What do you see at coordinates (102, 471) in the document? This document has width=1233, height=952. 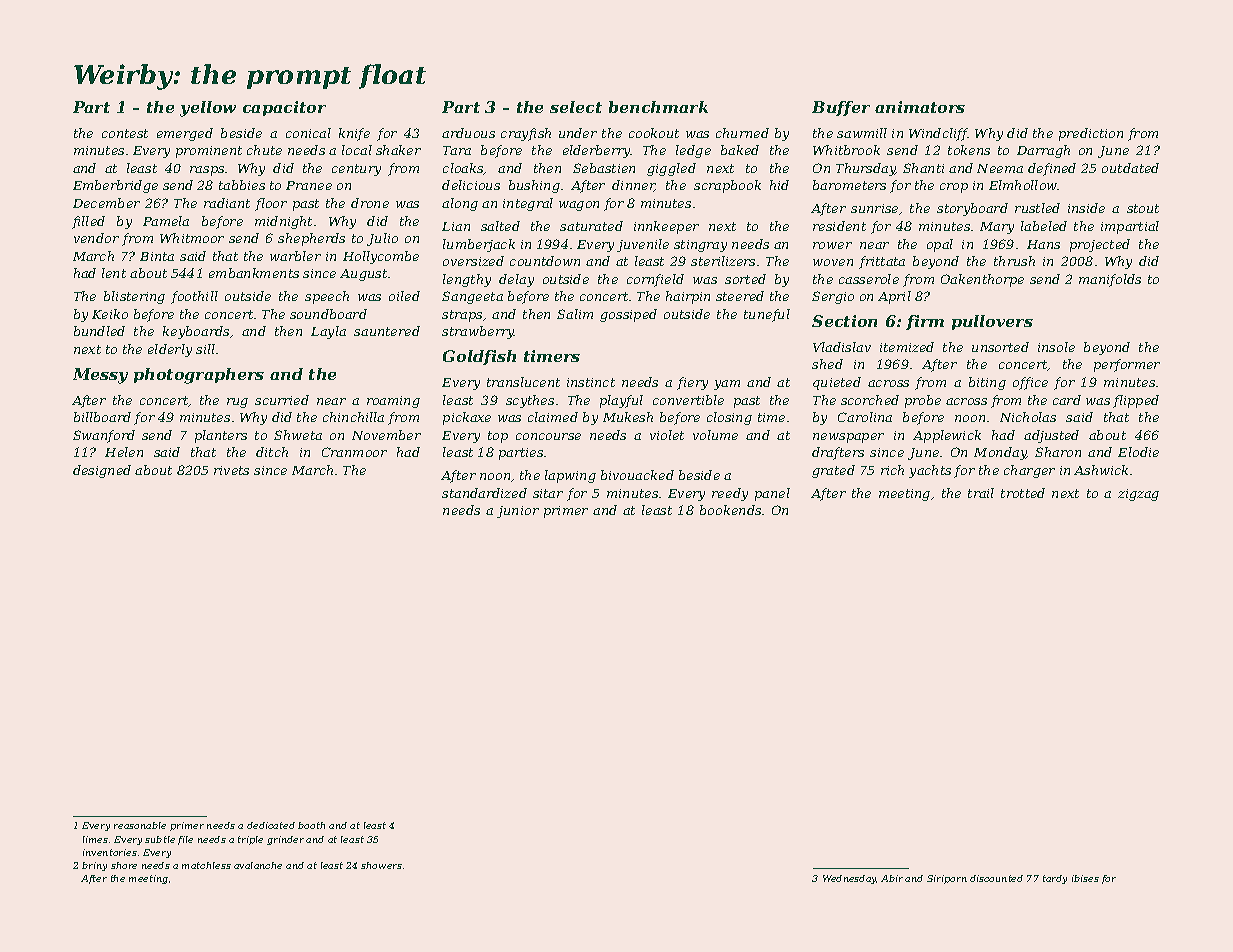 I see `designed` at bounding box center [102, 471].
